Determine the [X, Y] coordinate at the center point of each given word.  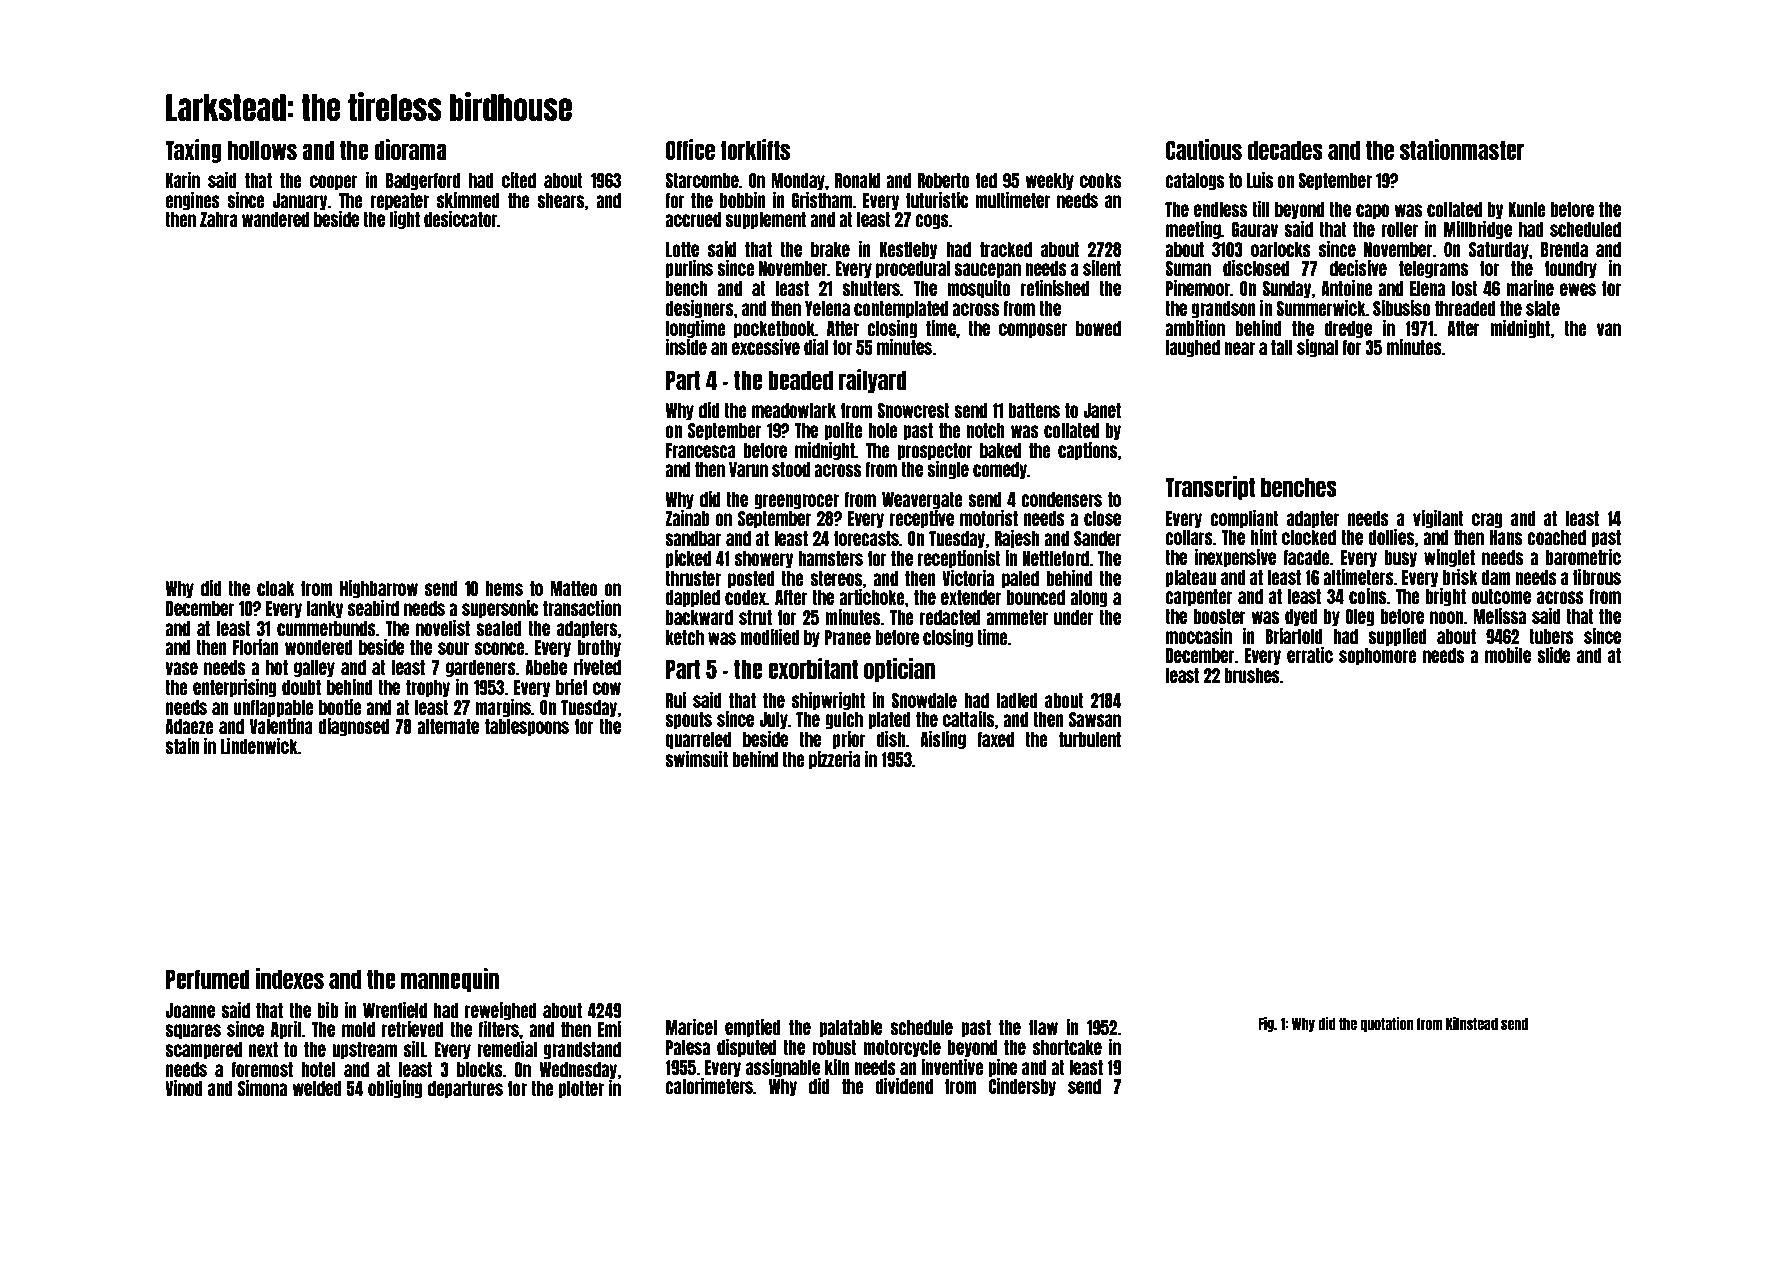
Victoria [968, 578]
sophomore [1377, 656]
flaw [1043, 1027]
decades [1285, 150]
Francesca [701, 450]
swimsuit [696, 759]
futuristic [937, 200]
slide [1553, 655]
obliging [395, 1089]
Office [690, 149]
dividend [904, 1086]
